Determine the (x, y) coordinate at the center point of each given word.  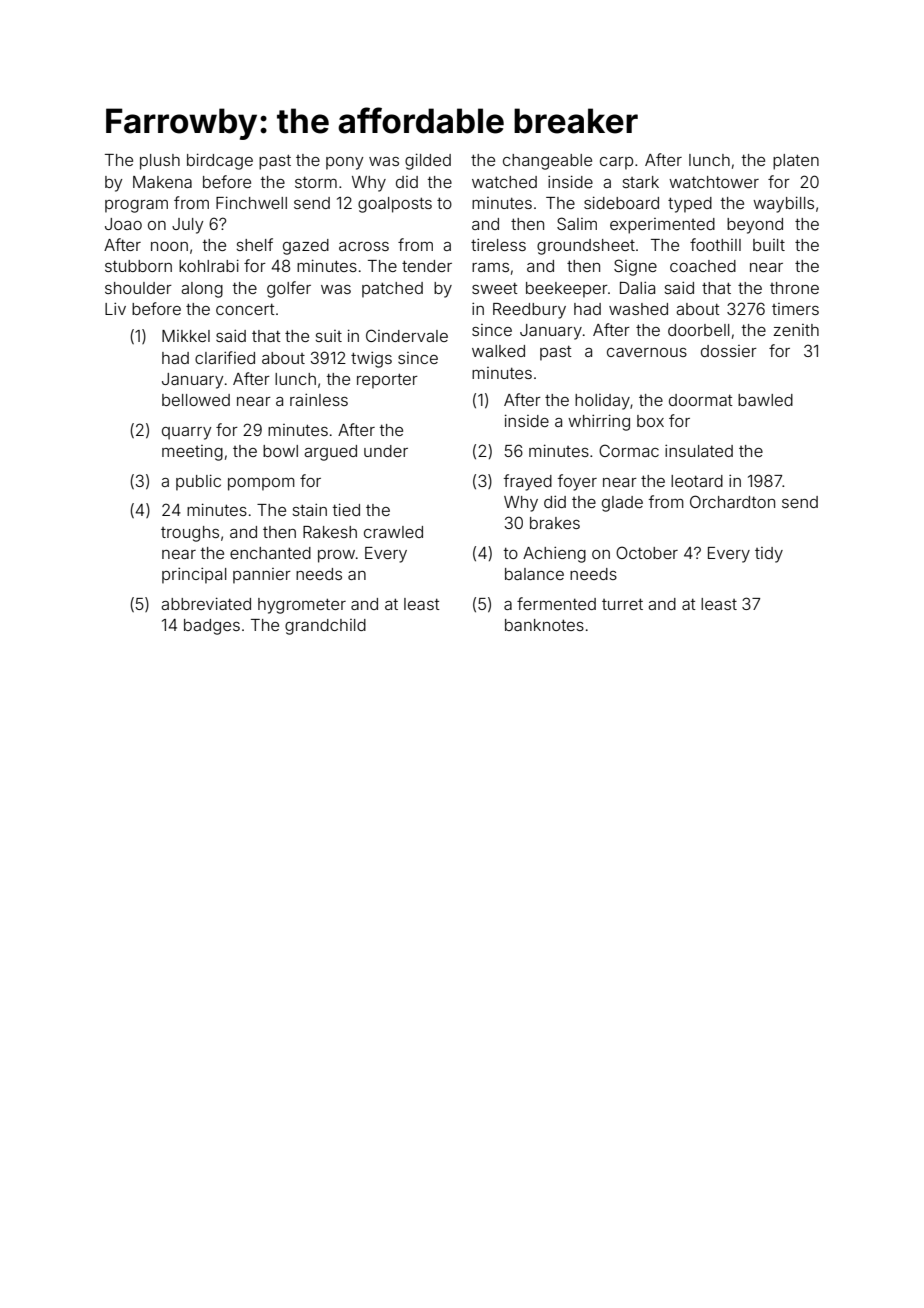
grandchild (325, 627)
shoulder (138, 288)
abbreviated (206, 603)
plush (160, 162)
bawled (765, 400)
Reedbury (529, 311)
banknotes (544, 625)
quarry (186, 433)
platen (796, 162)
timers (795, 309)
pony (344, 163)
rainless (319, 399)
